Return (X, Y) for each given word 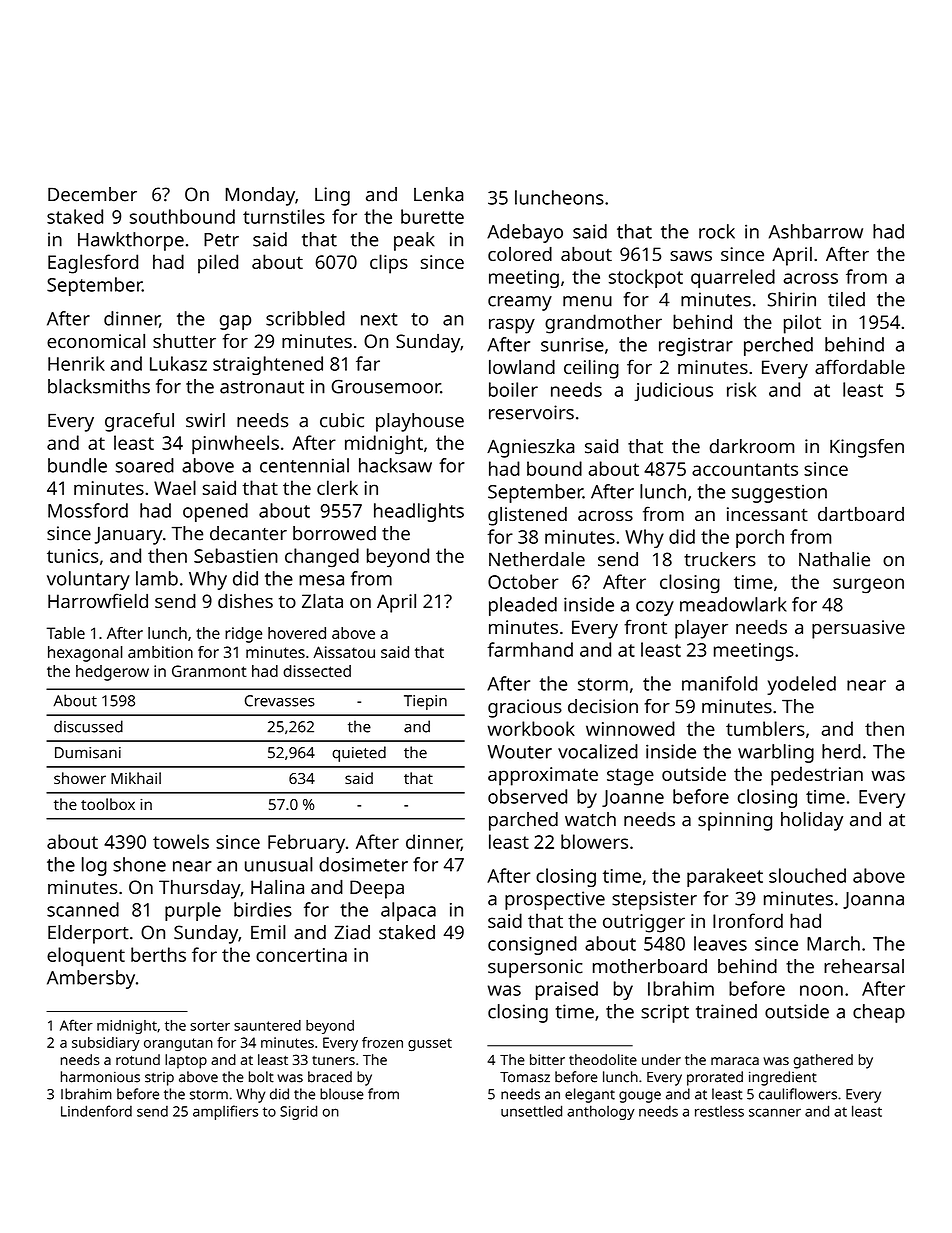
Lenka (439, 194)
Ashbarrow (816, 231)
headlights (419, 512)
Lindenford (96, 1111)
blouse (342, 1094)
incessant (767, 514)
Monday (260, 196)
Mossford (88, 510)
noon (821, 990)
